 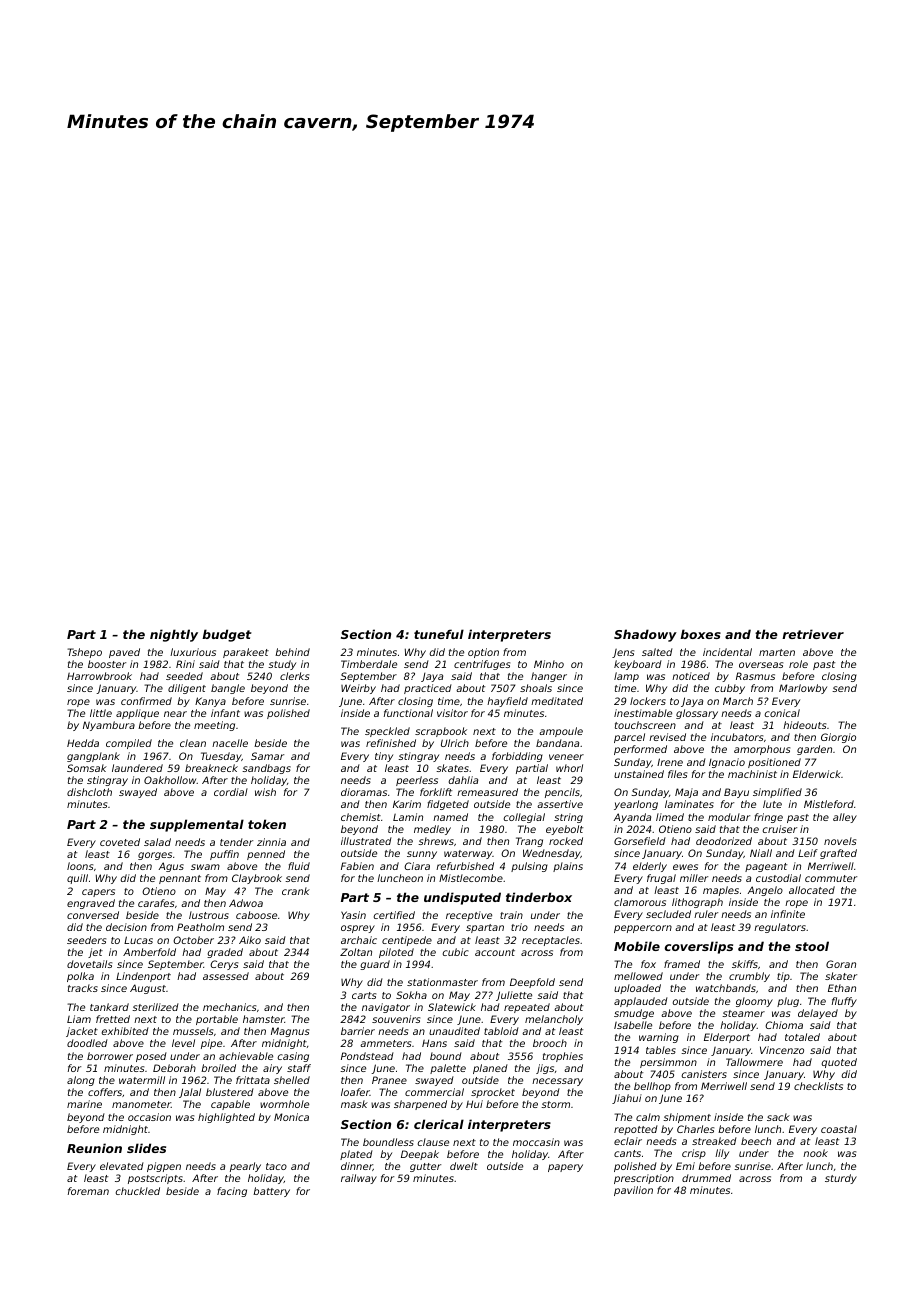 I want to click on exhibited, so click(x=125, y=1031).
